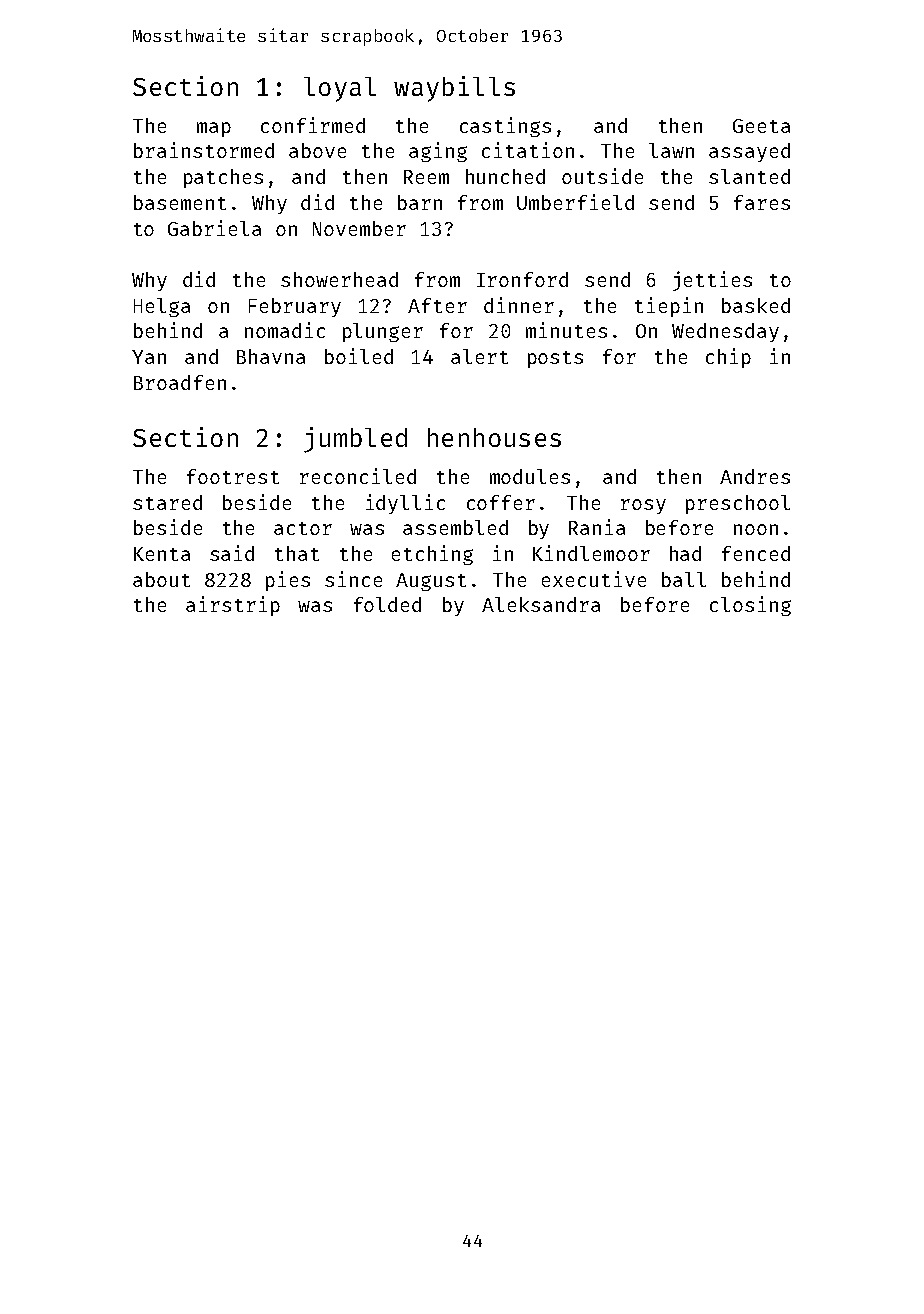  I want to click on castings, so click(505, 127).
